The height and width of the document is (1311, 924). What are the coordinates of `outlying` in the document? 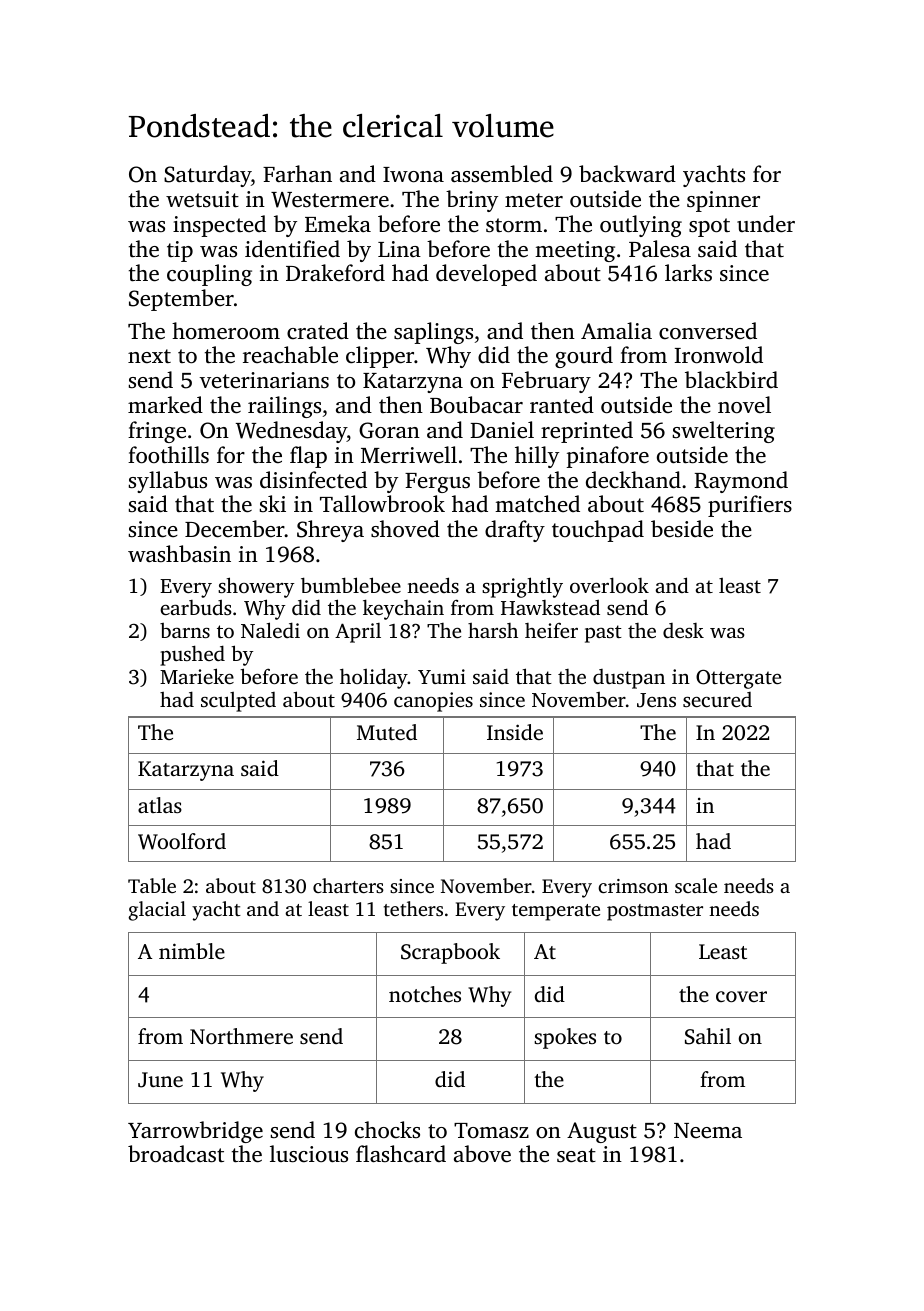 It's located at (641, 226).
